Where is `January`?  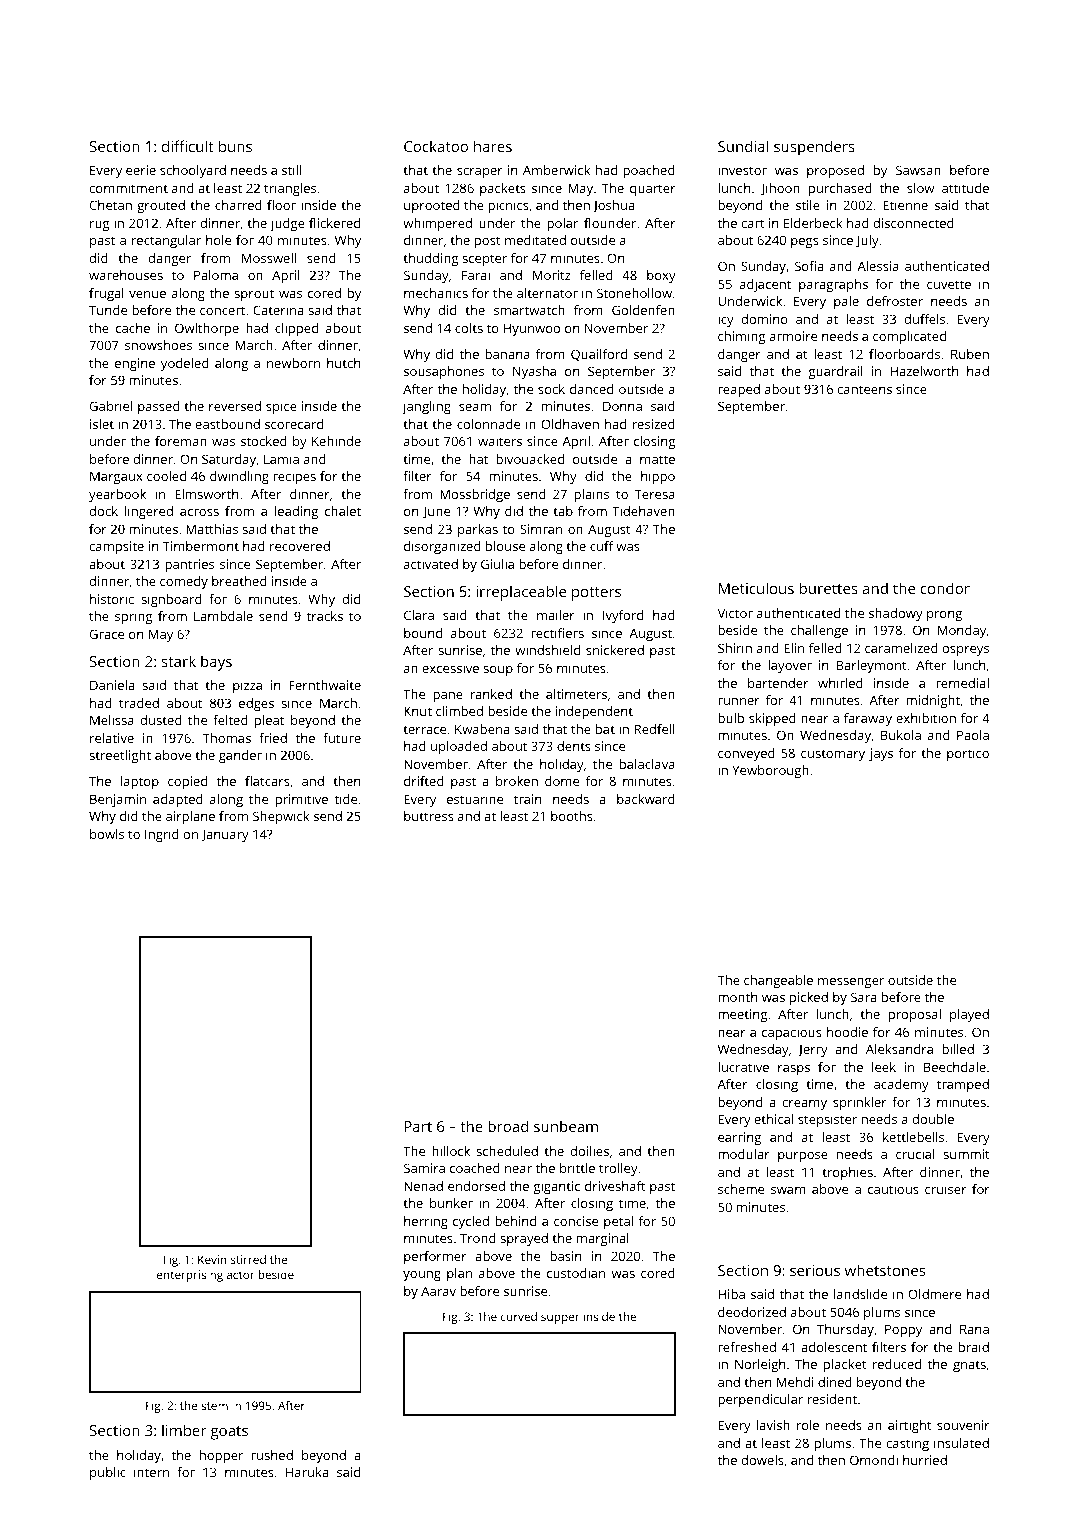
January is located at coordinates (225, 835).
